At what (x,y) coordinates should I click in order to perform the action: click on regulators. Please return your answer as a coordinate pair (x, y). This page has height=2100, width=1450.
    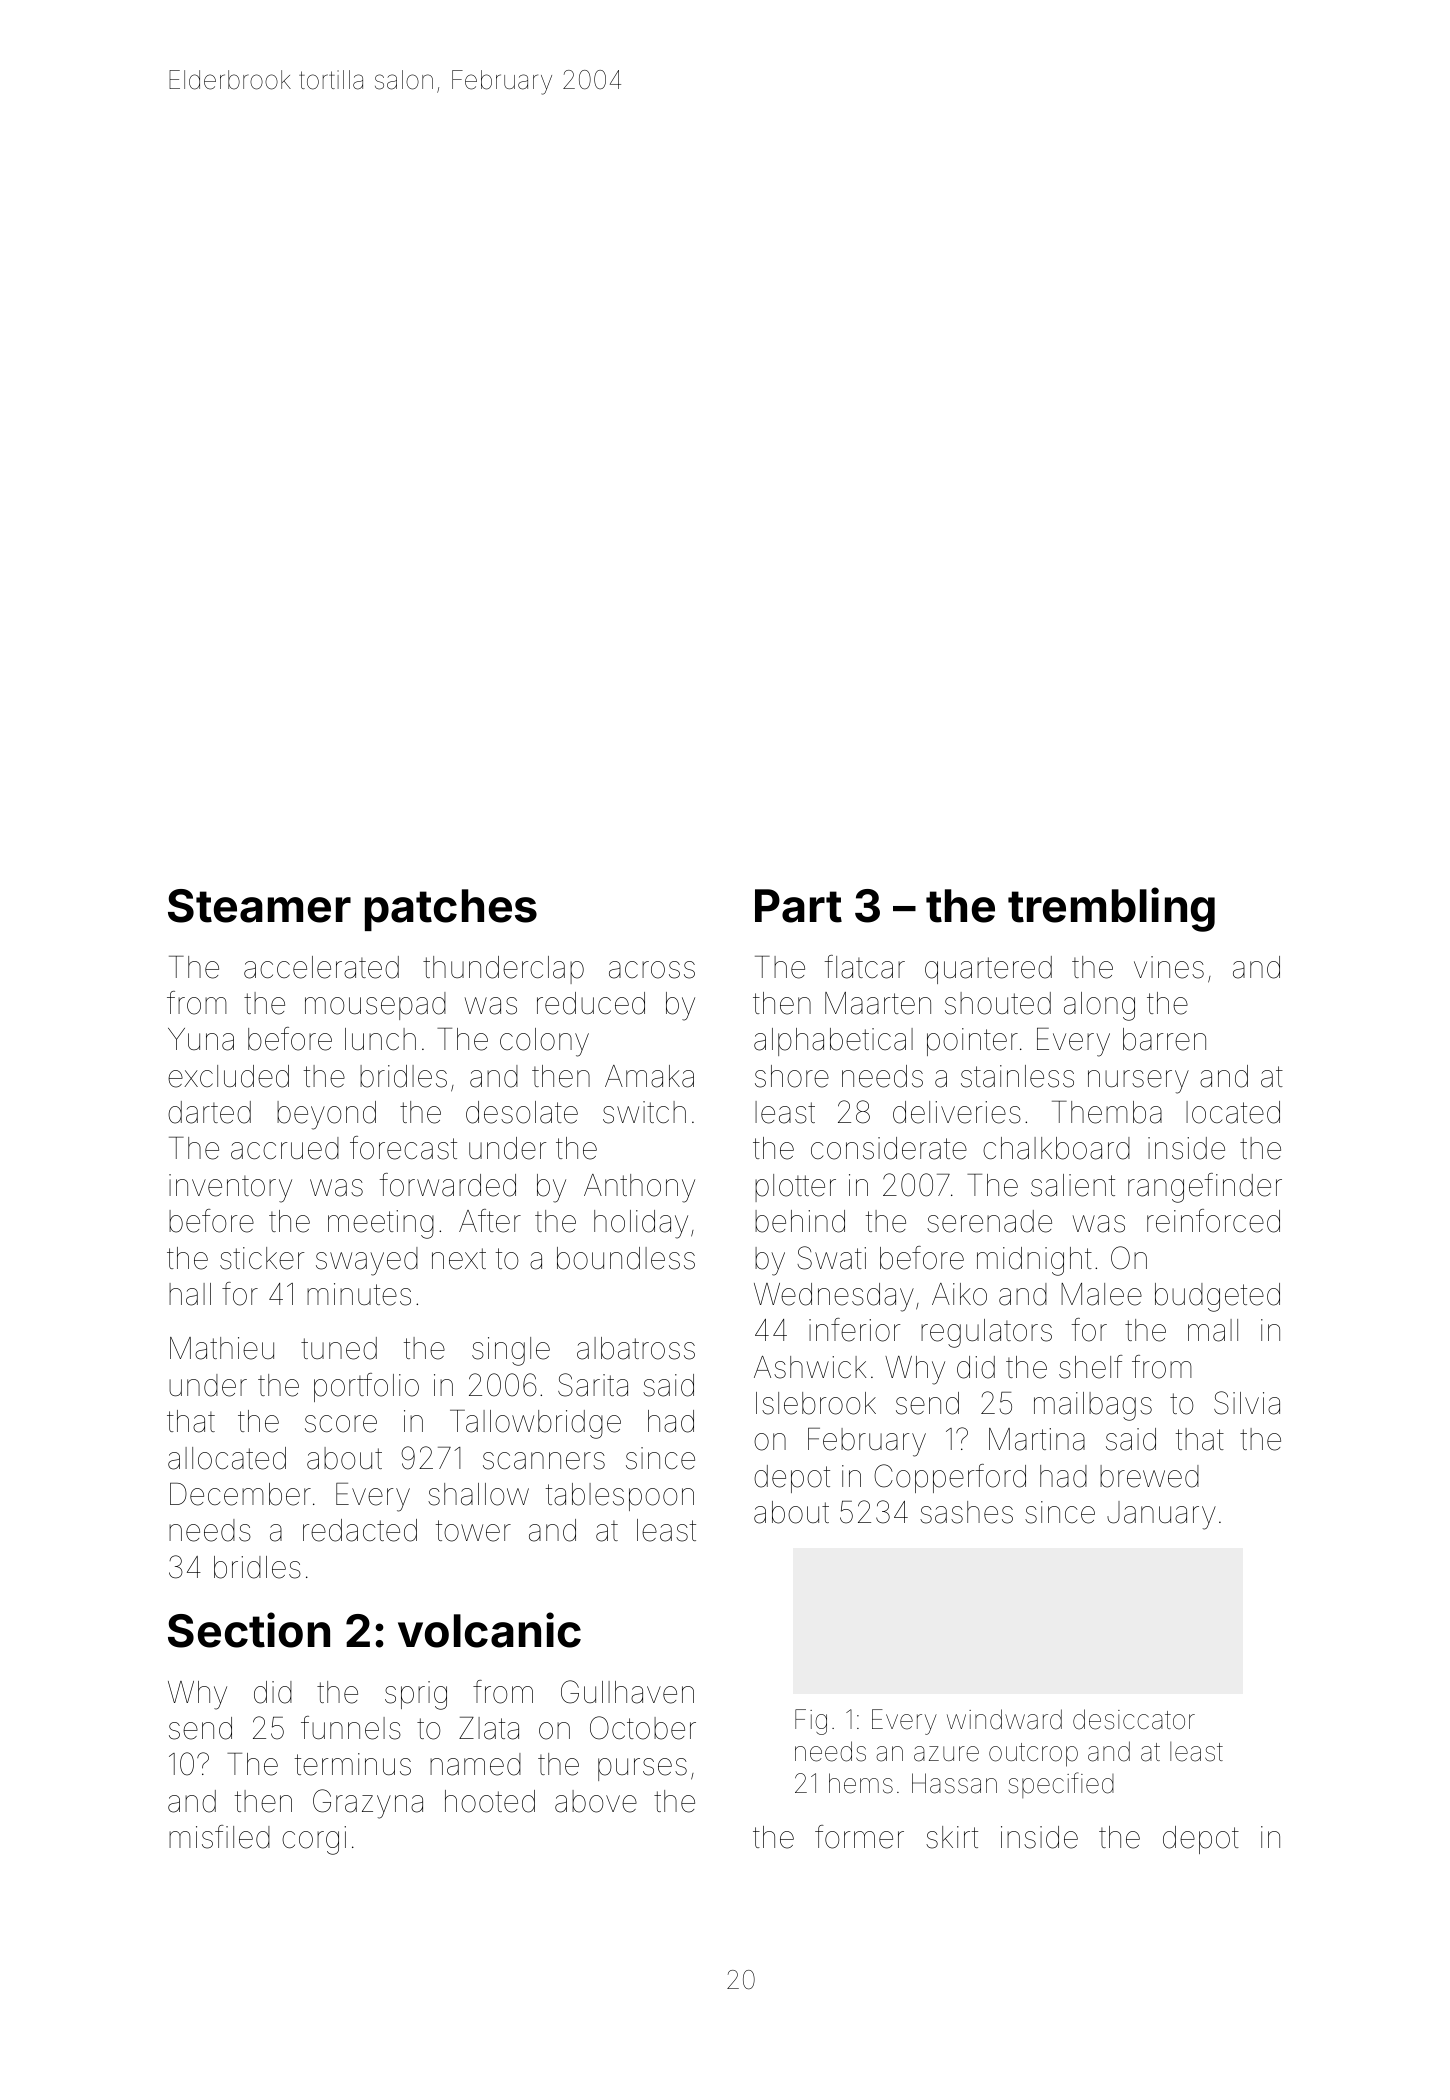
    Looking at the image, I should click on (986, 1333).
